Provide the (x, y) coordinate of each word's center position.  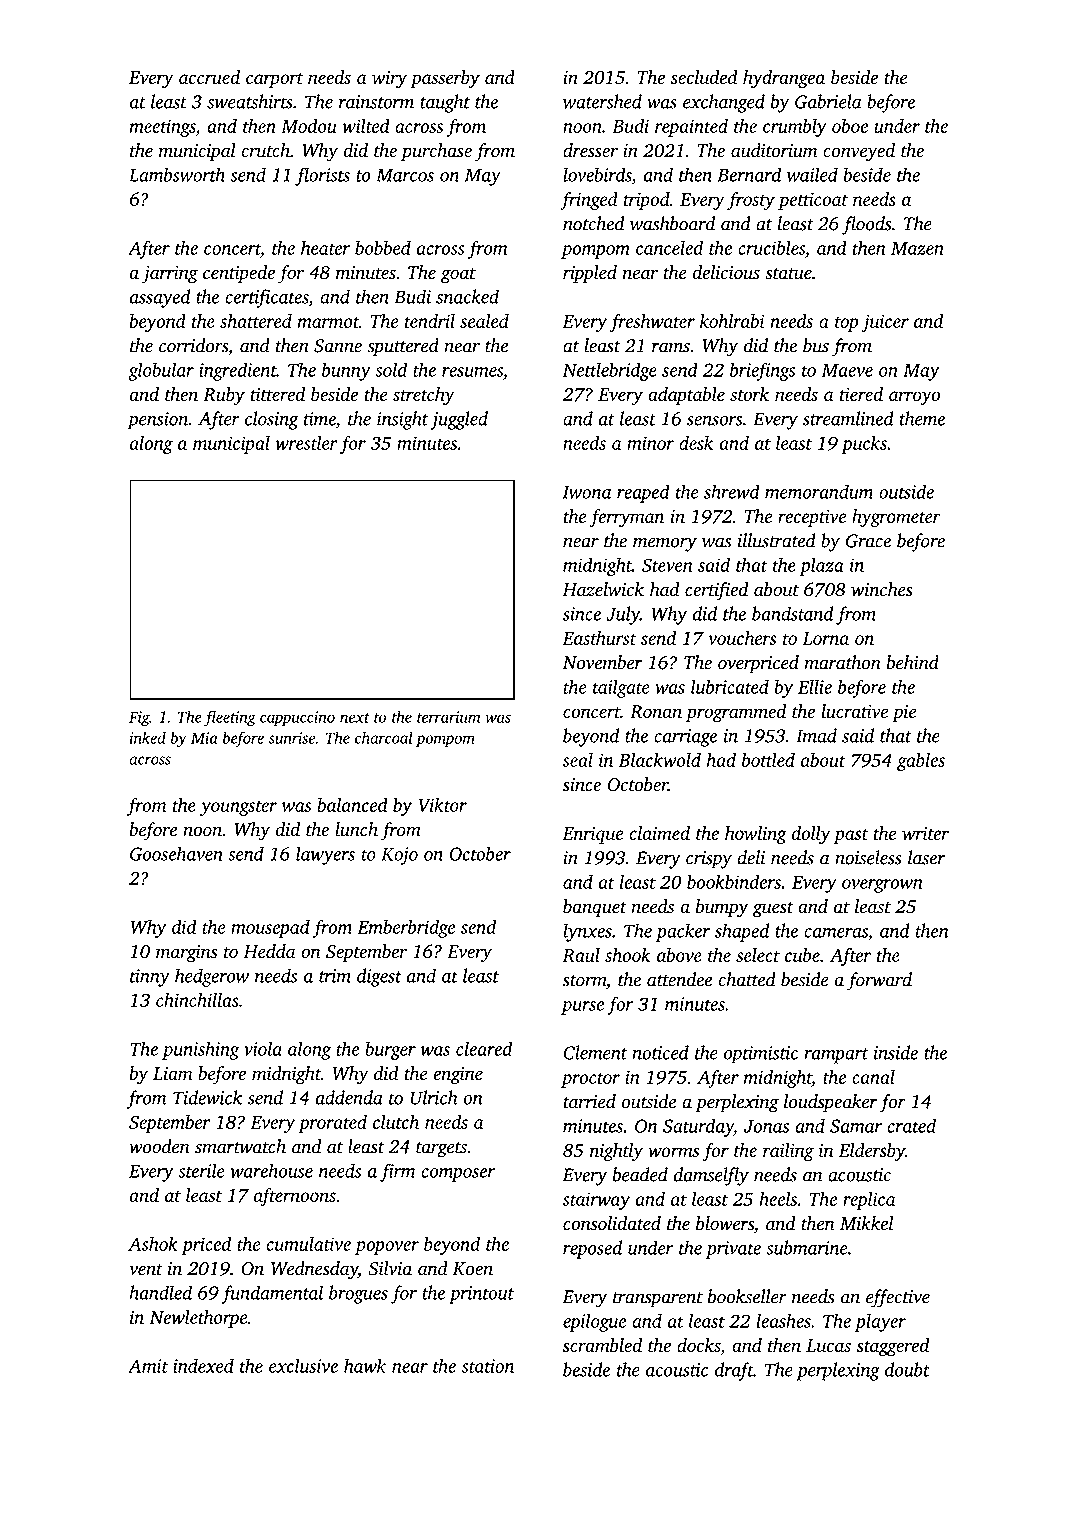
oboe (850, 126)
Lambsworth (177, 174)
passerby (445, 79)
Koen (473, 1269)
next (355, 718)
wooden (159, 1146)
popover (387, 1248)
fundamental (272, 1294)
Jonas (766, 1126)
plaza (821, 566)
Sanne (338, 346)
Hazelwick (603, 589)
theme (922, 418)
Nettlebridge (610, 371)
